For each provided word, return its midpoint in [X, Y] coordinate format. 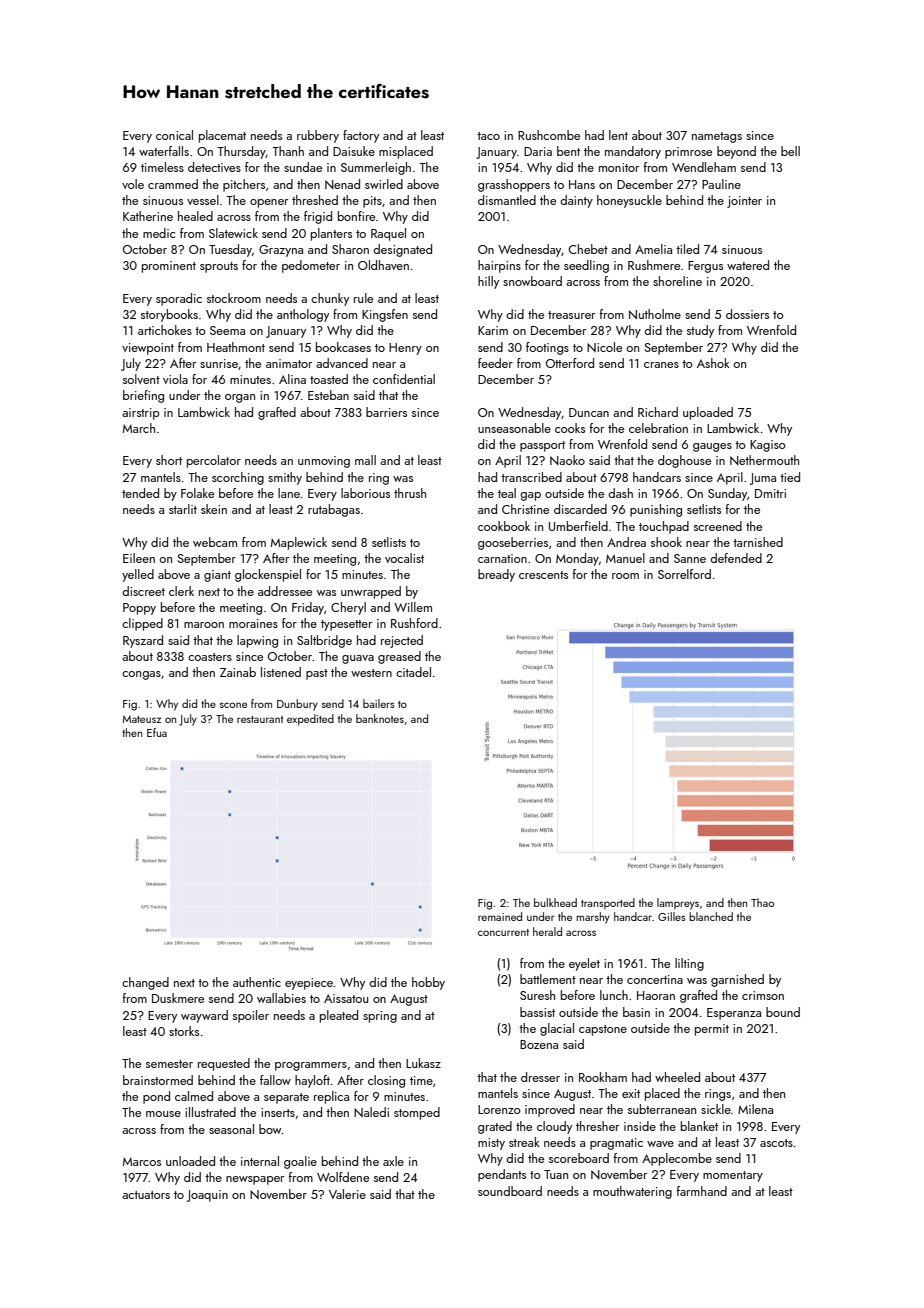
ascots [776, 1143]
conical [174, 135]
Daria [538, 151]
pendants [502, 1175]
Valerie [347, 1194]
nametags [717, 137]
